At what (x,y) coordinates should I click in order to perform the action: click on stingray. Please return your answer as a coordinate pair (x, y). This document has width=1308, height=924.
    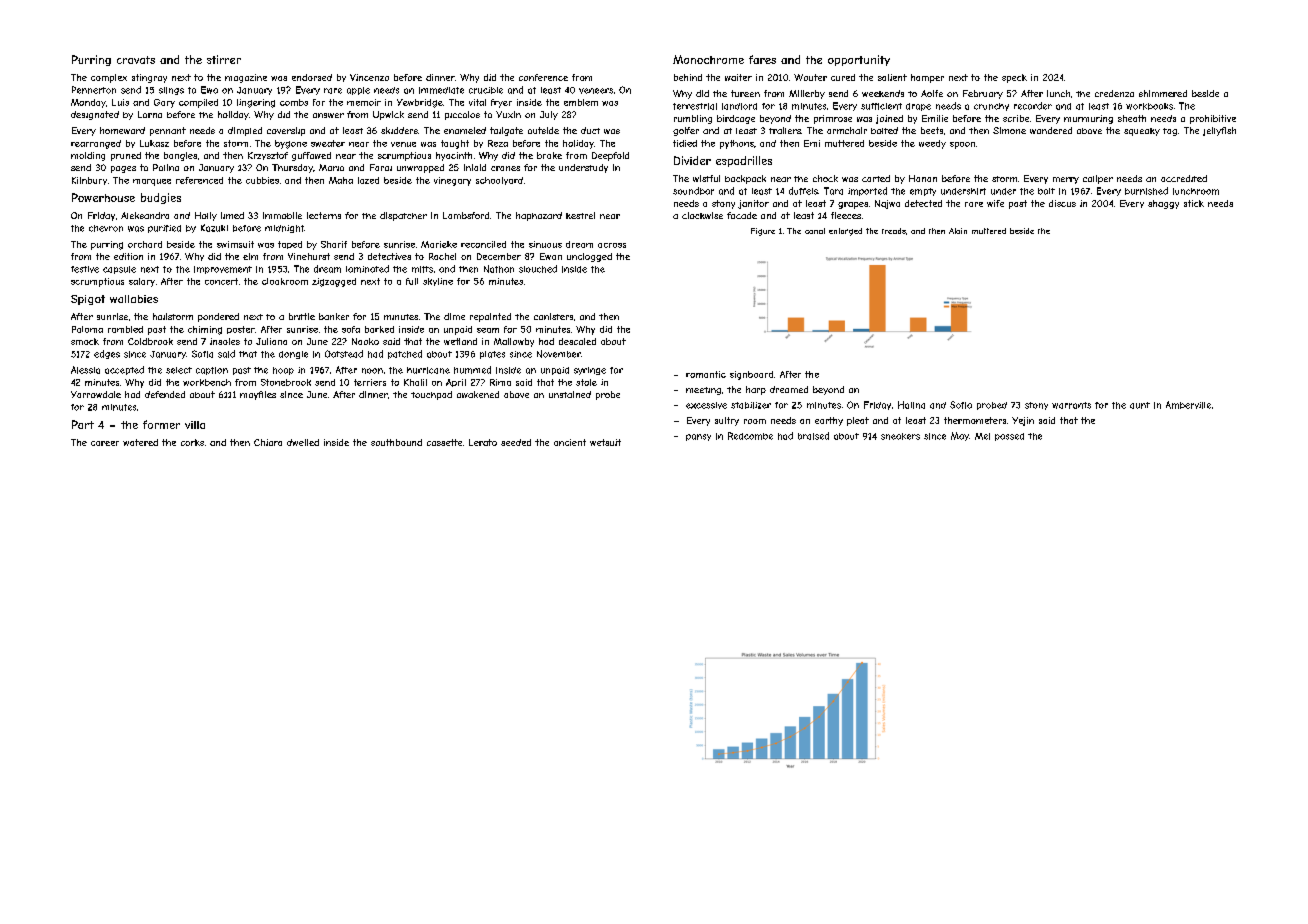
    Looking at the image, I should click on (149, 78).
